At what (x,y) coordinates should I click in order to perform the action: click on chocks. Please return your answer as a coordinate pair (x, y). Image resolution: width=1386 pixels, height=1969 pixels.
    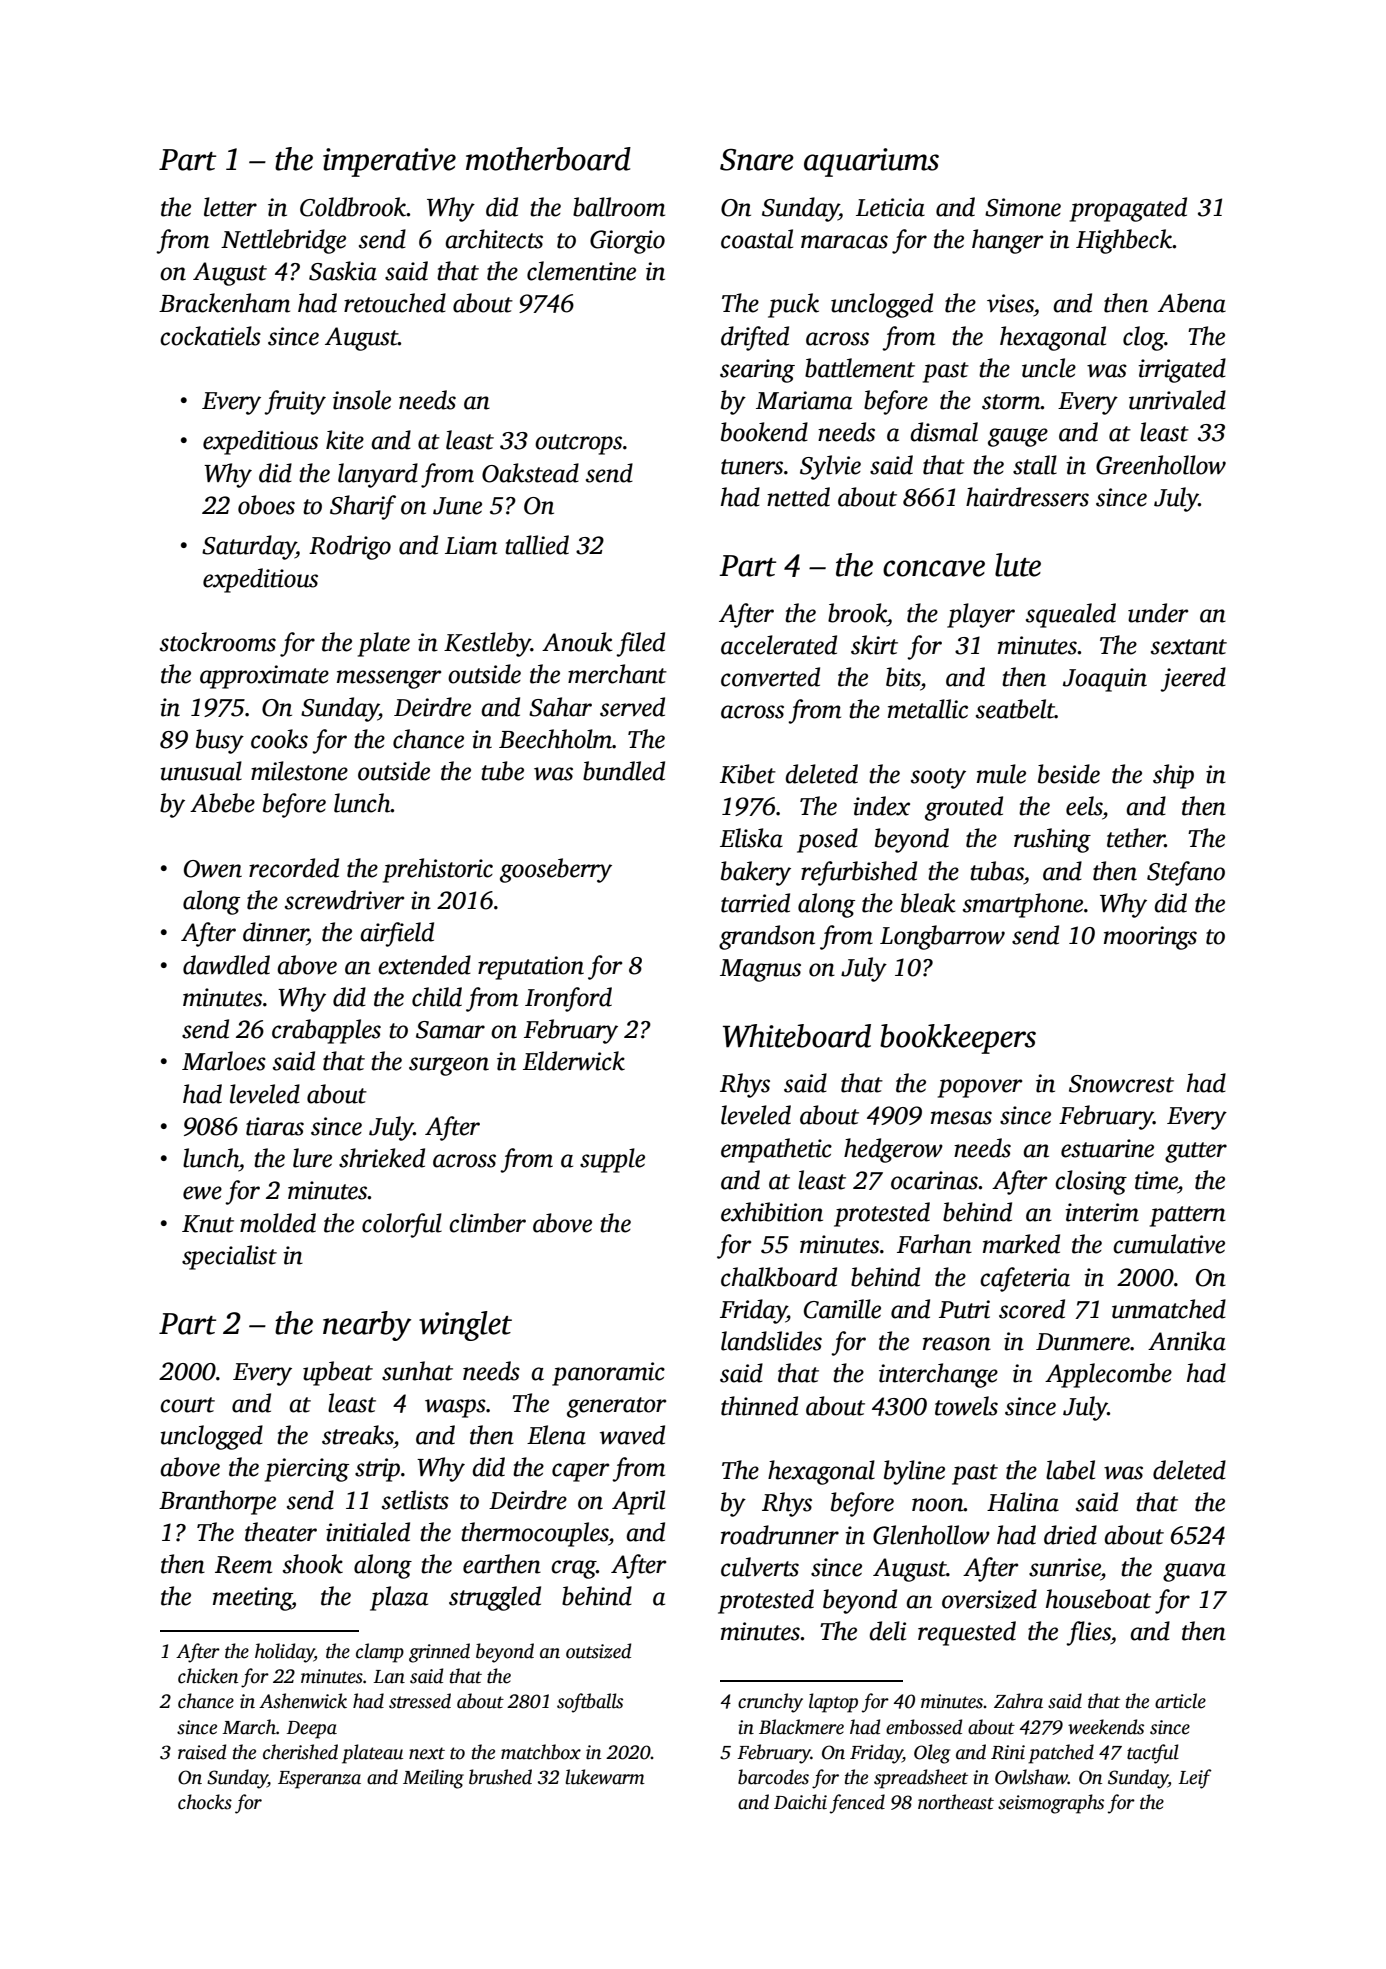
    Looking at the image, I should click on (205, 1802).
